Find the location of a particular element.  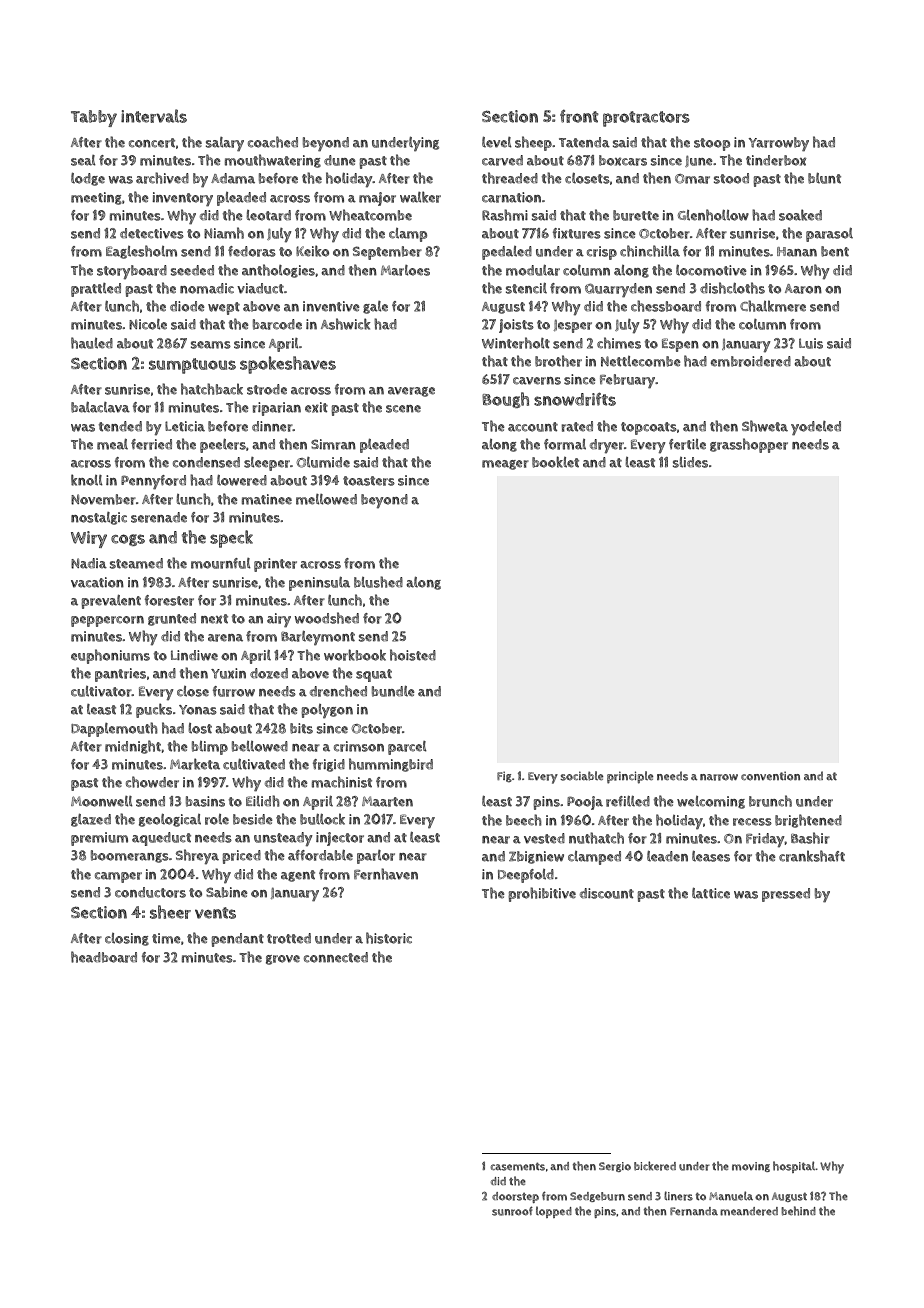

behind is located at coordinates (798, 1211).
